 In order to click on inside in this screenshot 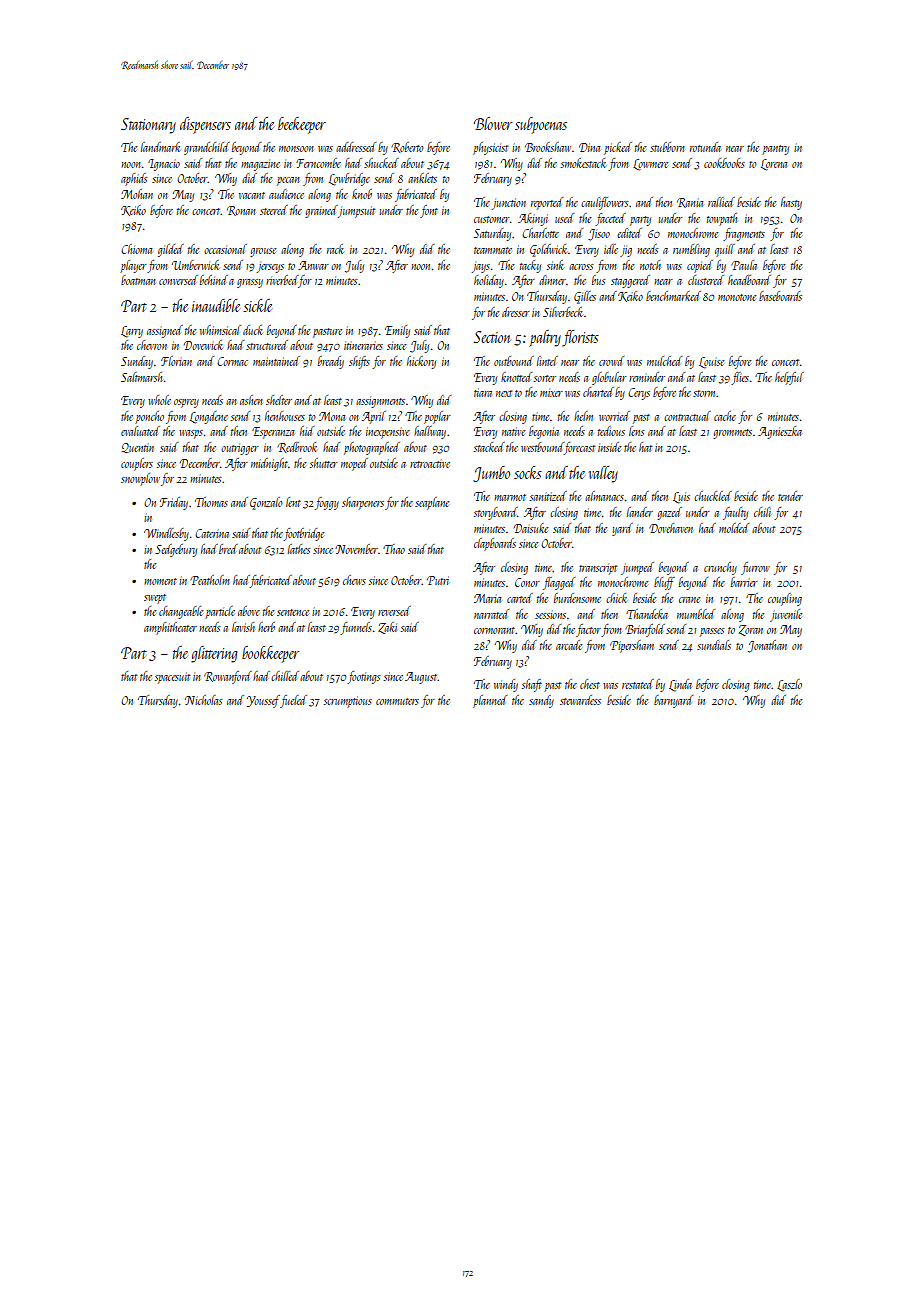, I will do `click(609, 447)`.
